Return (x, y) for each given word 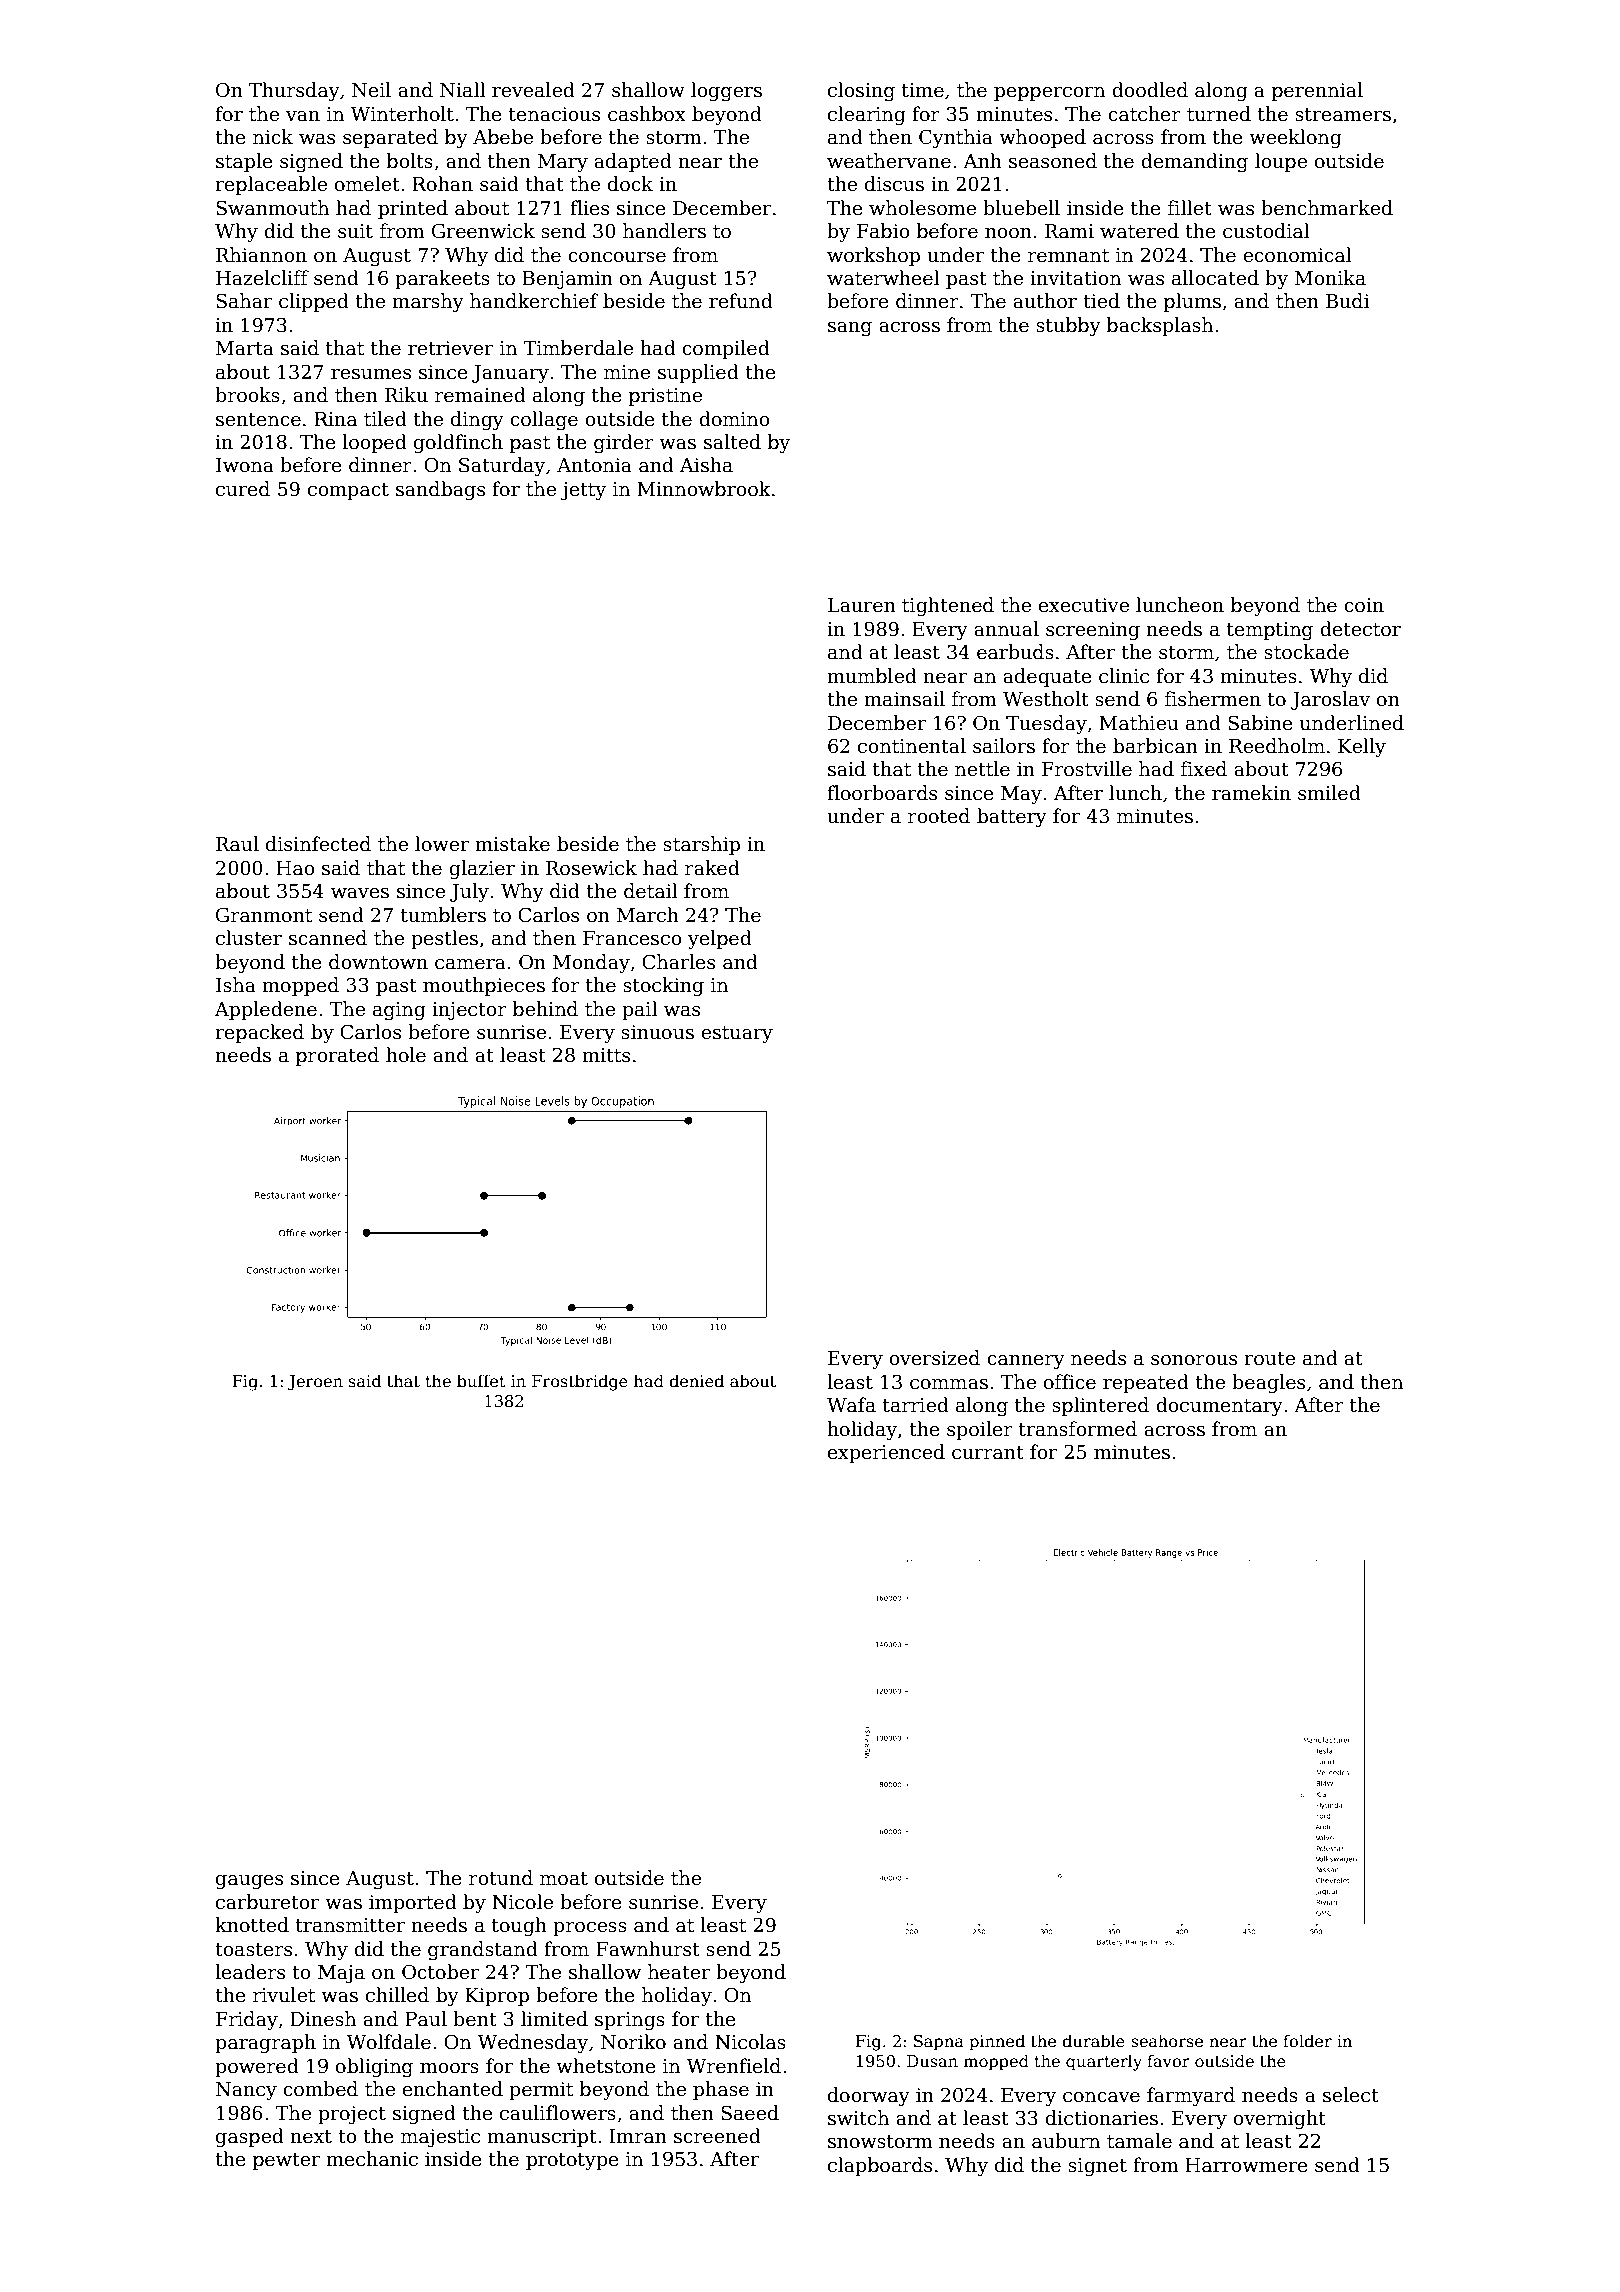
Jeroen (315, 1383)
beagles (1268, 1383)
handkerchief (534, 301)
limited (554, 2019)
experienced (886, 1453)
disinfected (318, 844)
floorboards (882, 793)
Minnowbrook (704, 489)
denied (696, 1381)
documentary (1219, 1406)
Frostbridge (580, 1382)
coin (1364, 605)
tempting (1270, 631)
